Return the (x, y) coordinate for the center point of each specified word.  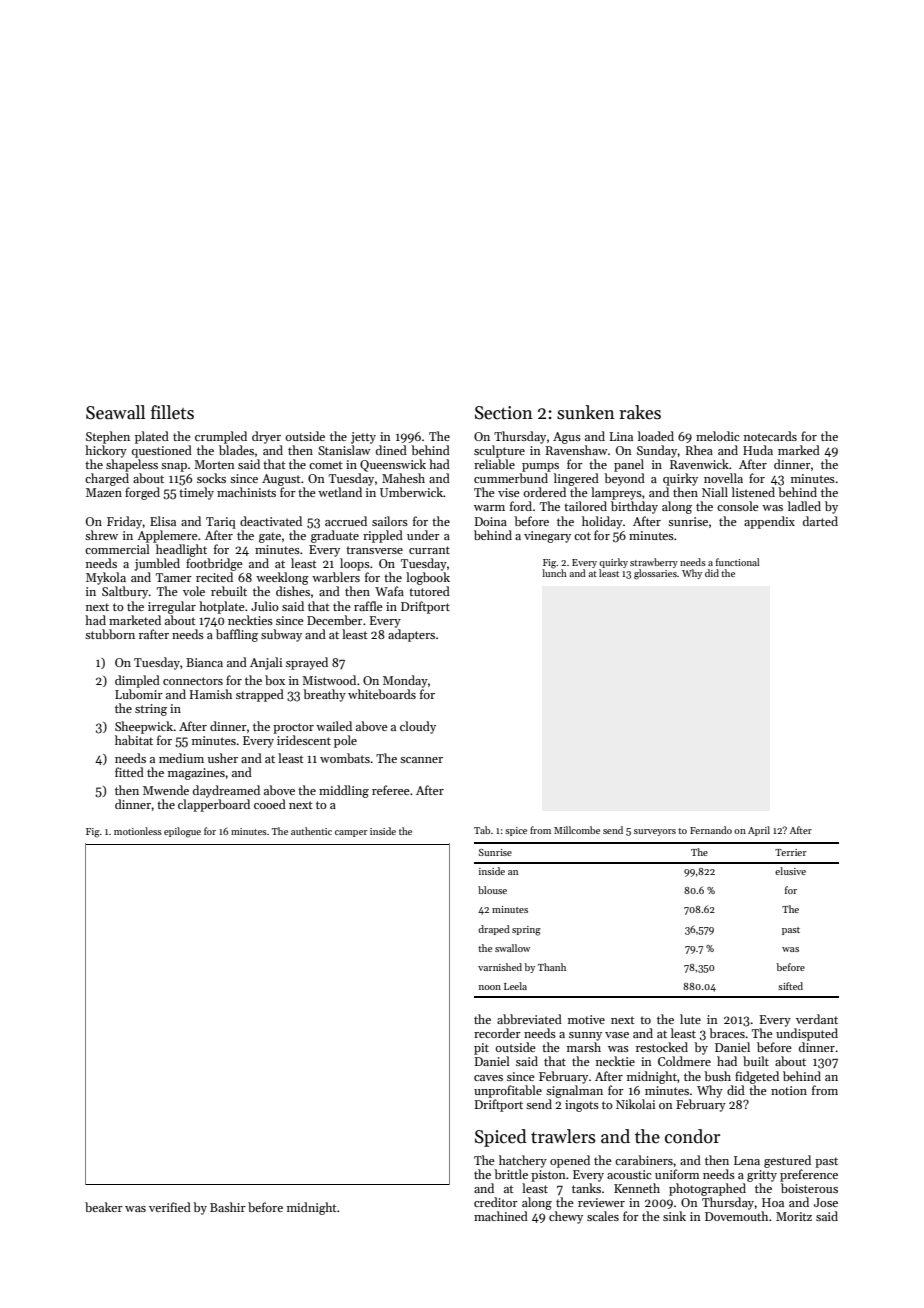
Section (504, 413)
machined (501, 1216)
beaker (104, 1207)
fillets (172, 412)
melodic (718, 436)
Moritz (794, 1216)
